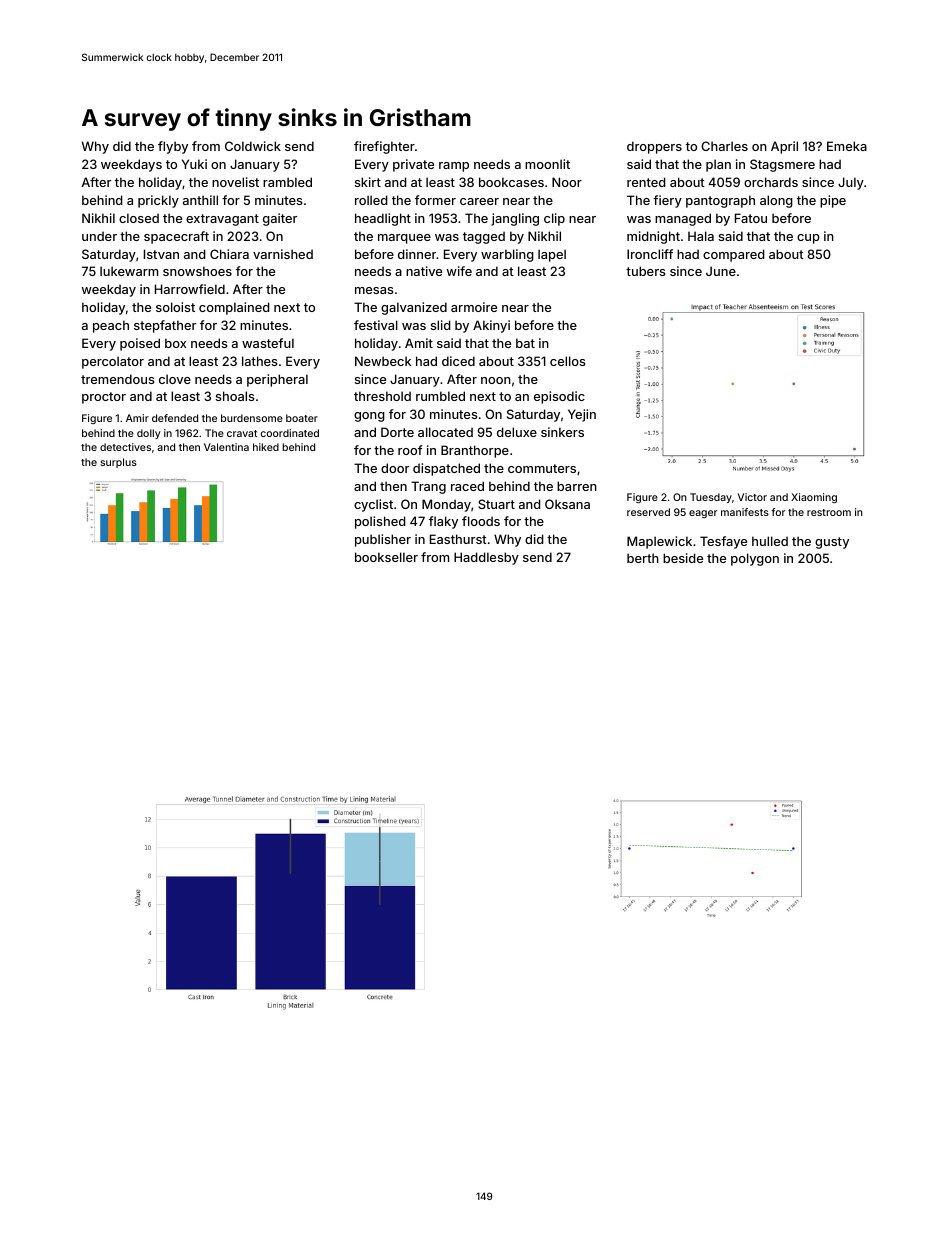 This image has width=952, height=1233. I want to click on tubers, so click(645, 271).
